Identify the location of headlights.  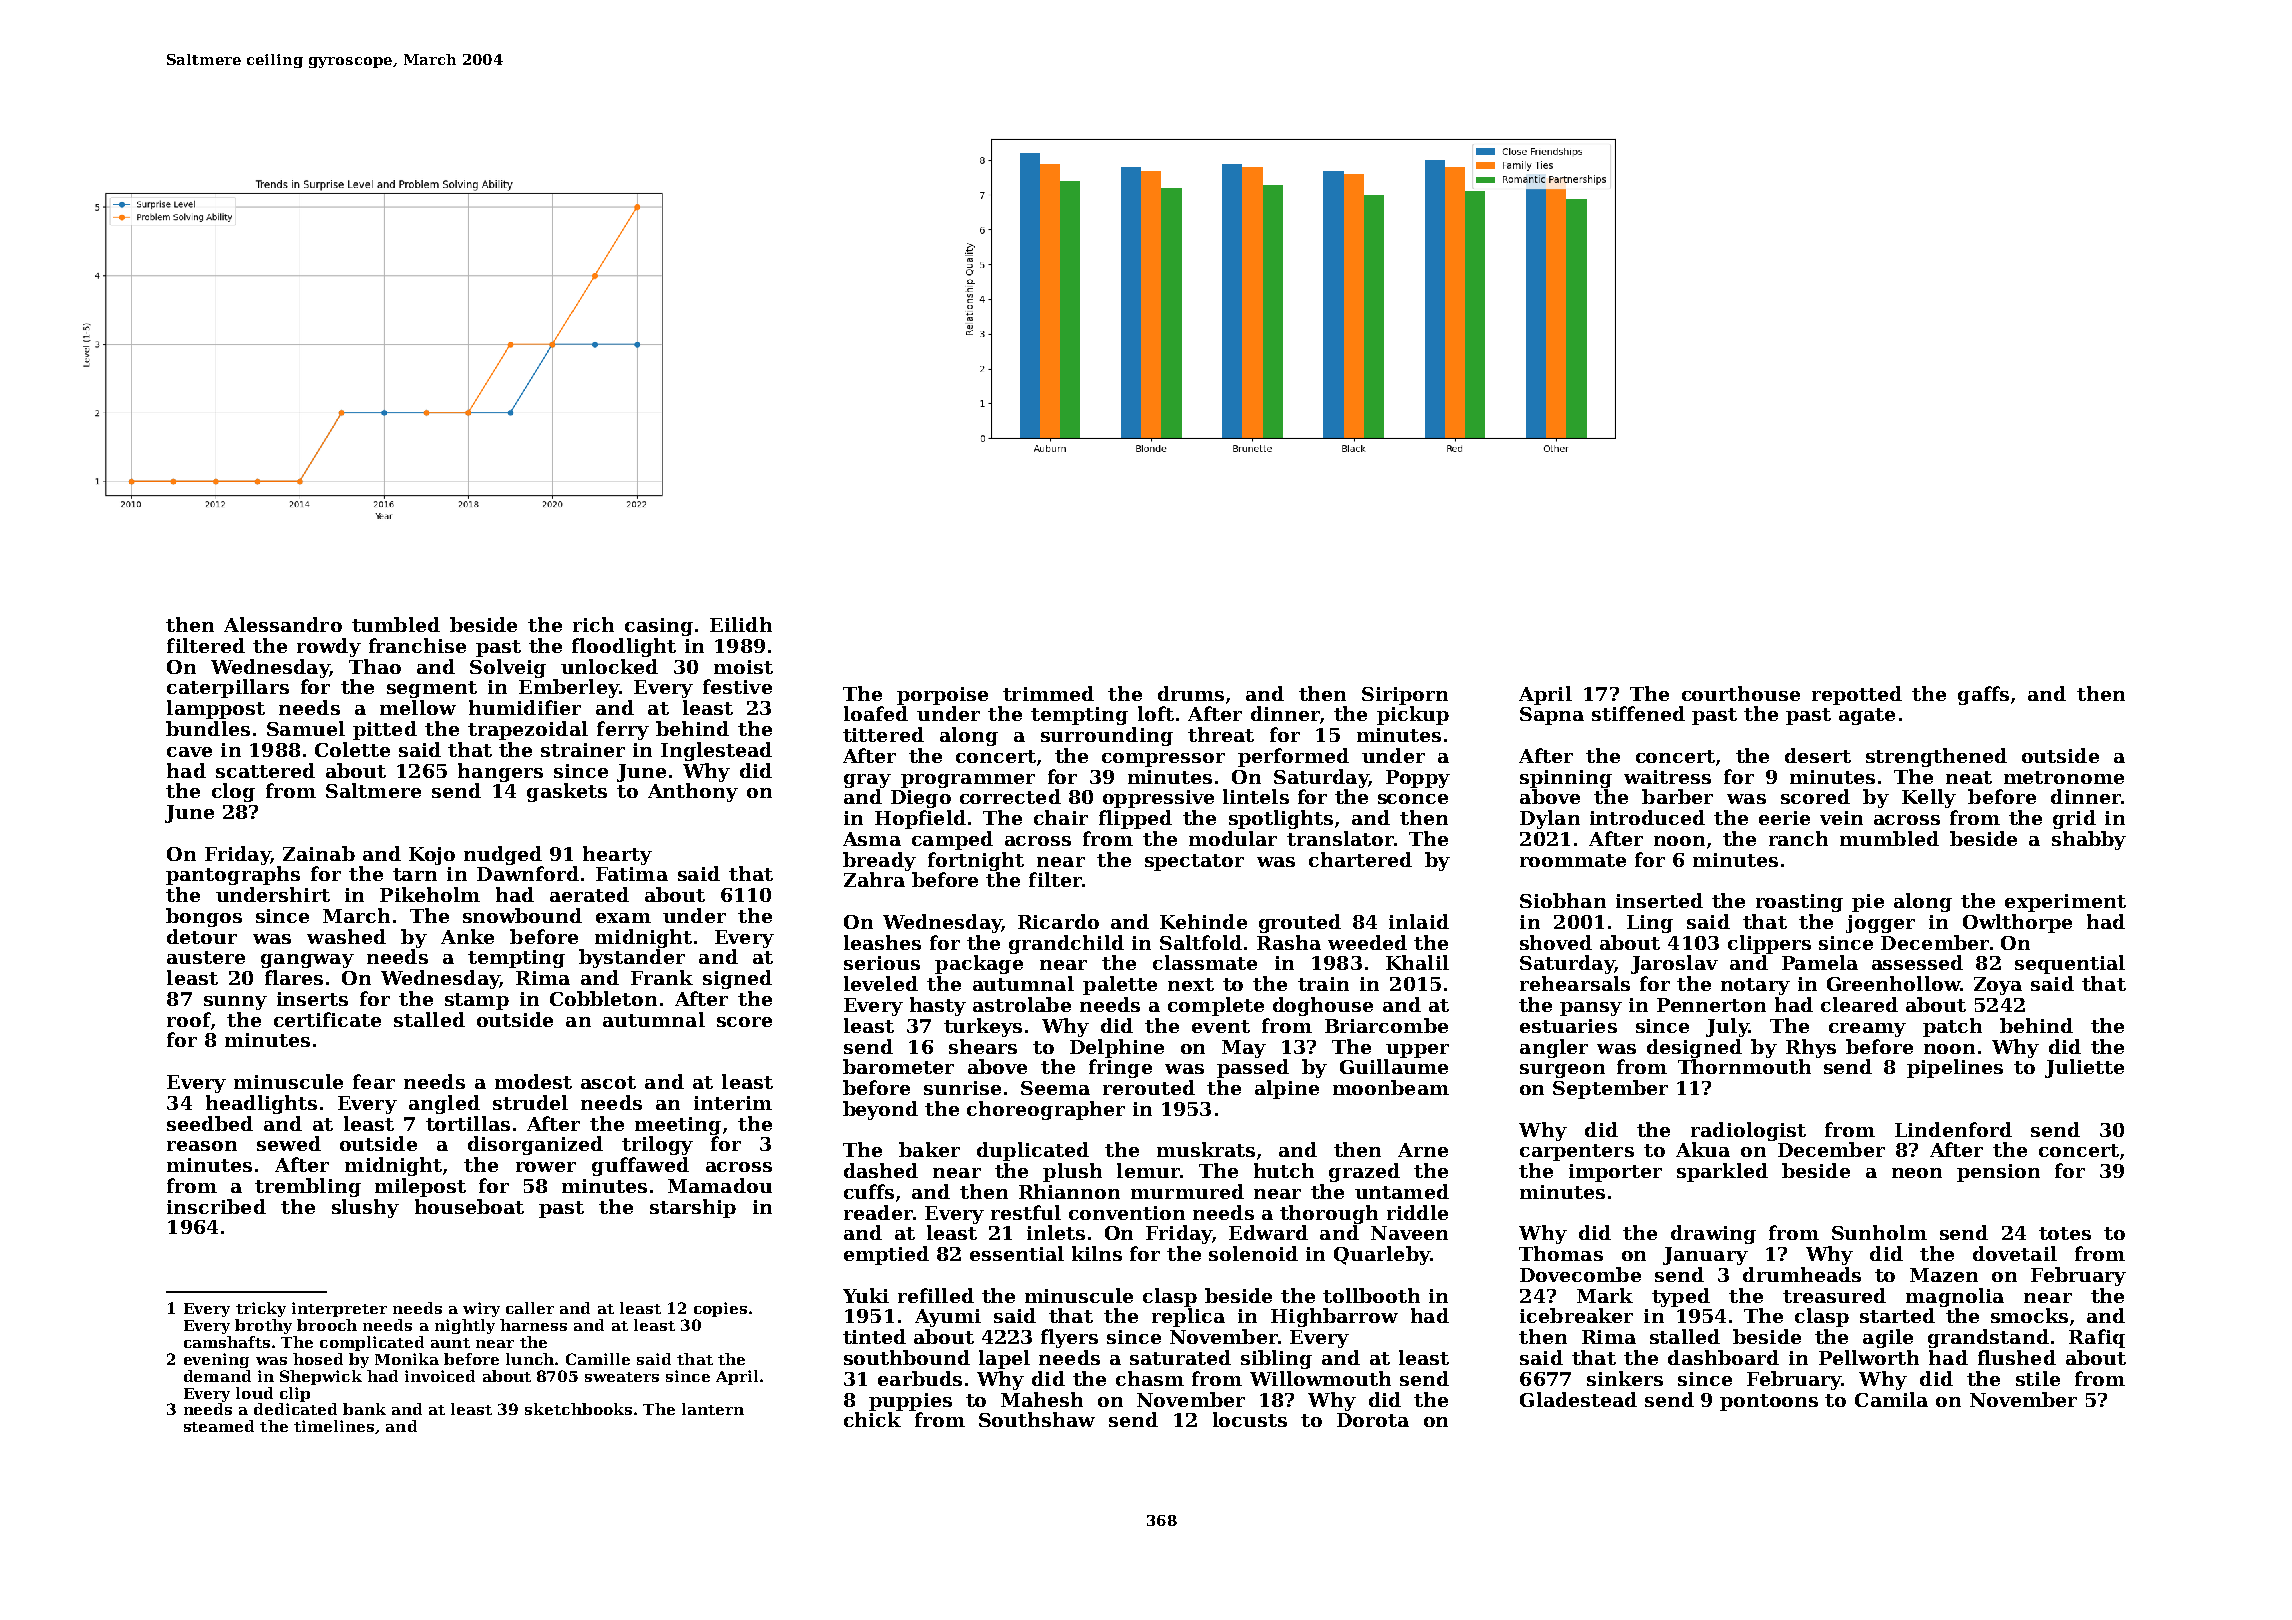
(261, 1104).
